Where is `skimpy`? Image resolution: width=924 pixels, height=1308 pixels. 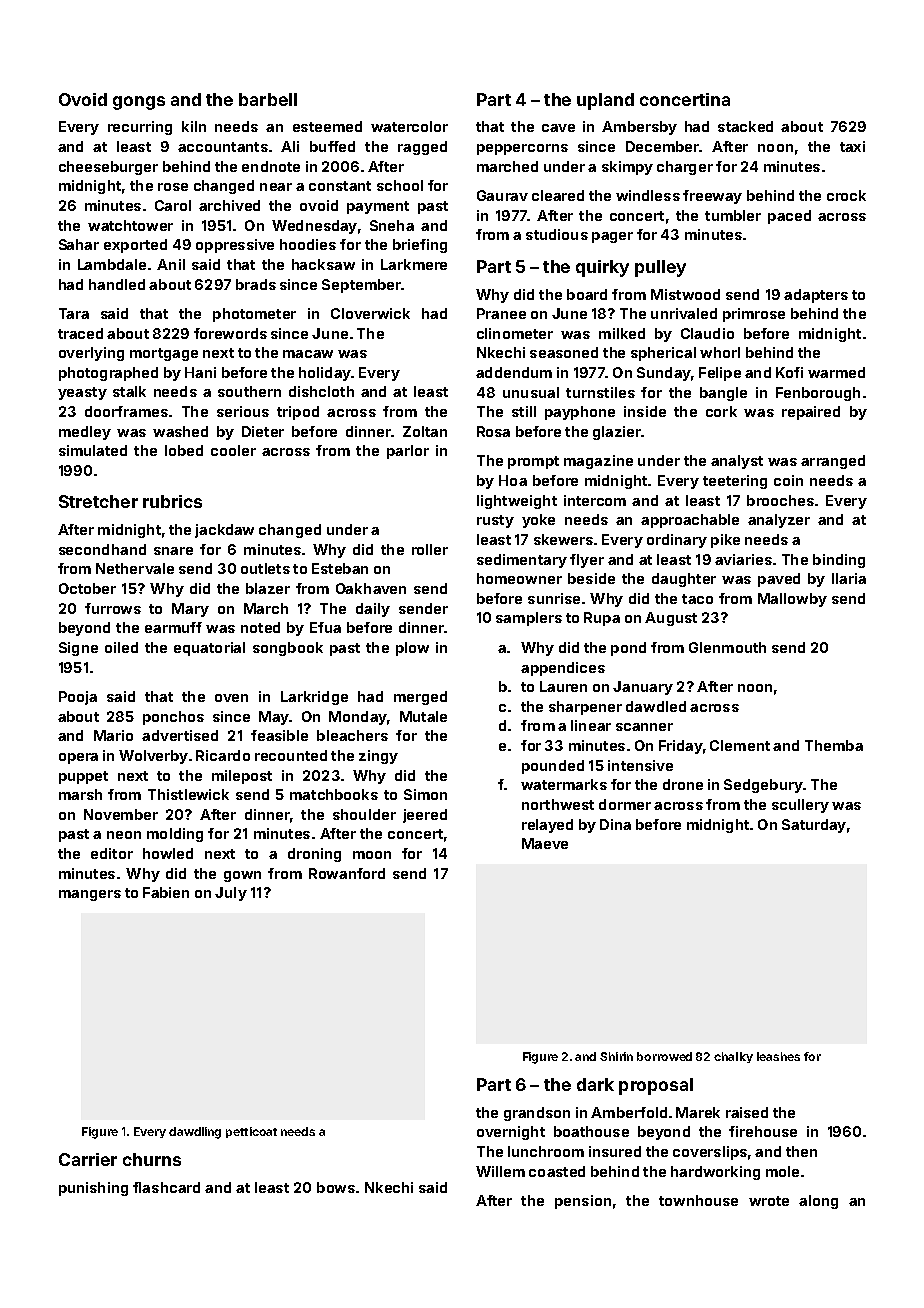 skimpy is located at coordinates (627, 168).
